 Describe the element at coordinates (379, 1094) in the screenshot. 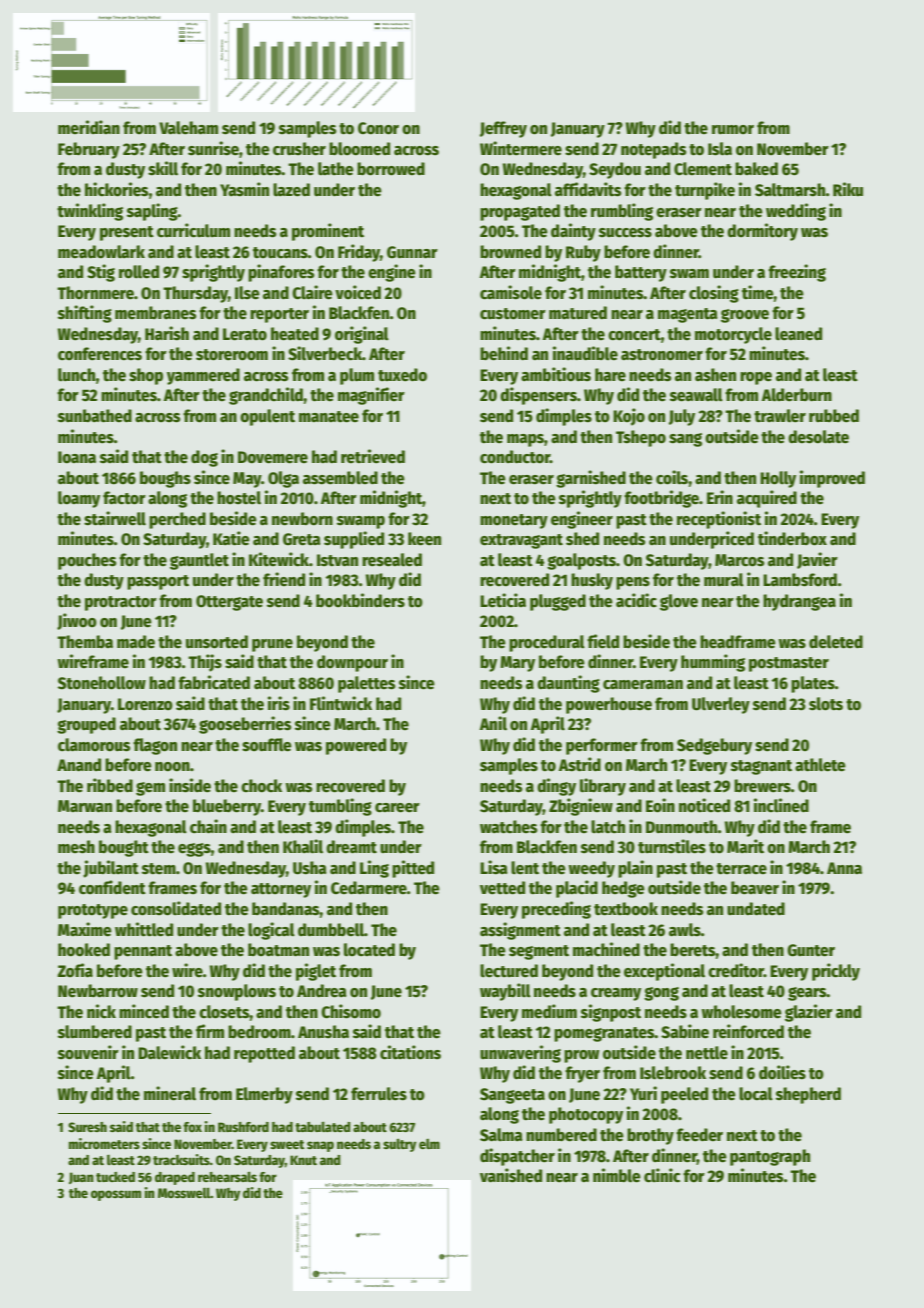

I see `ferrules` at that location.
